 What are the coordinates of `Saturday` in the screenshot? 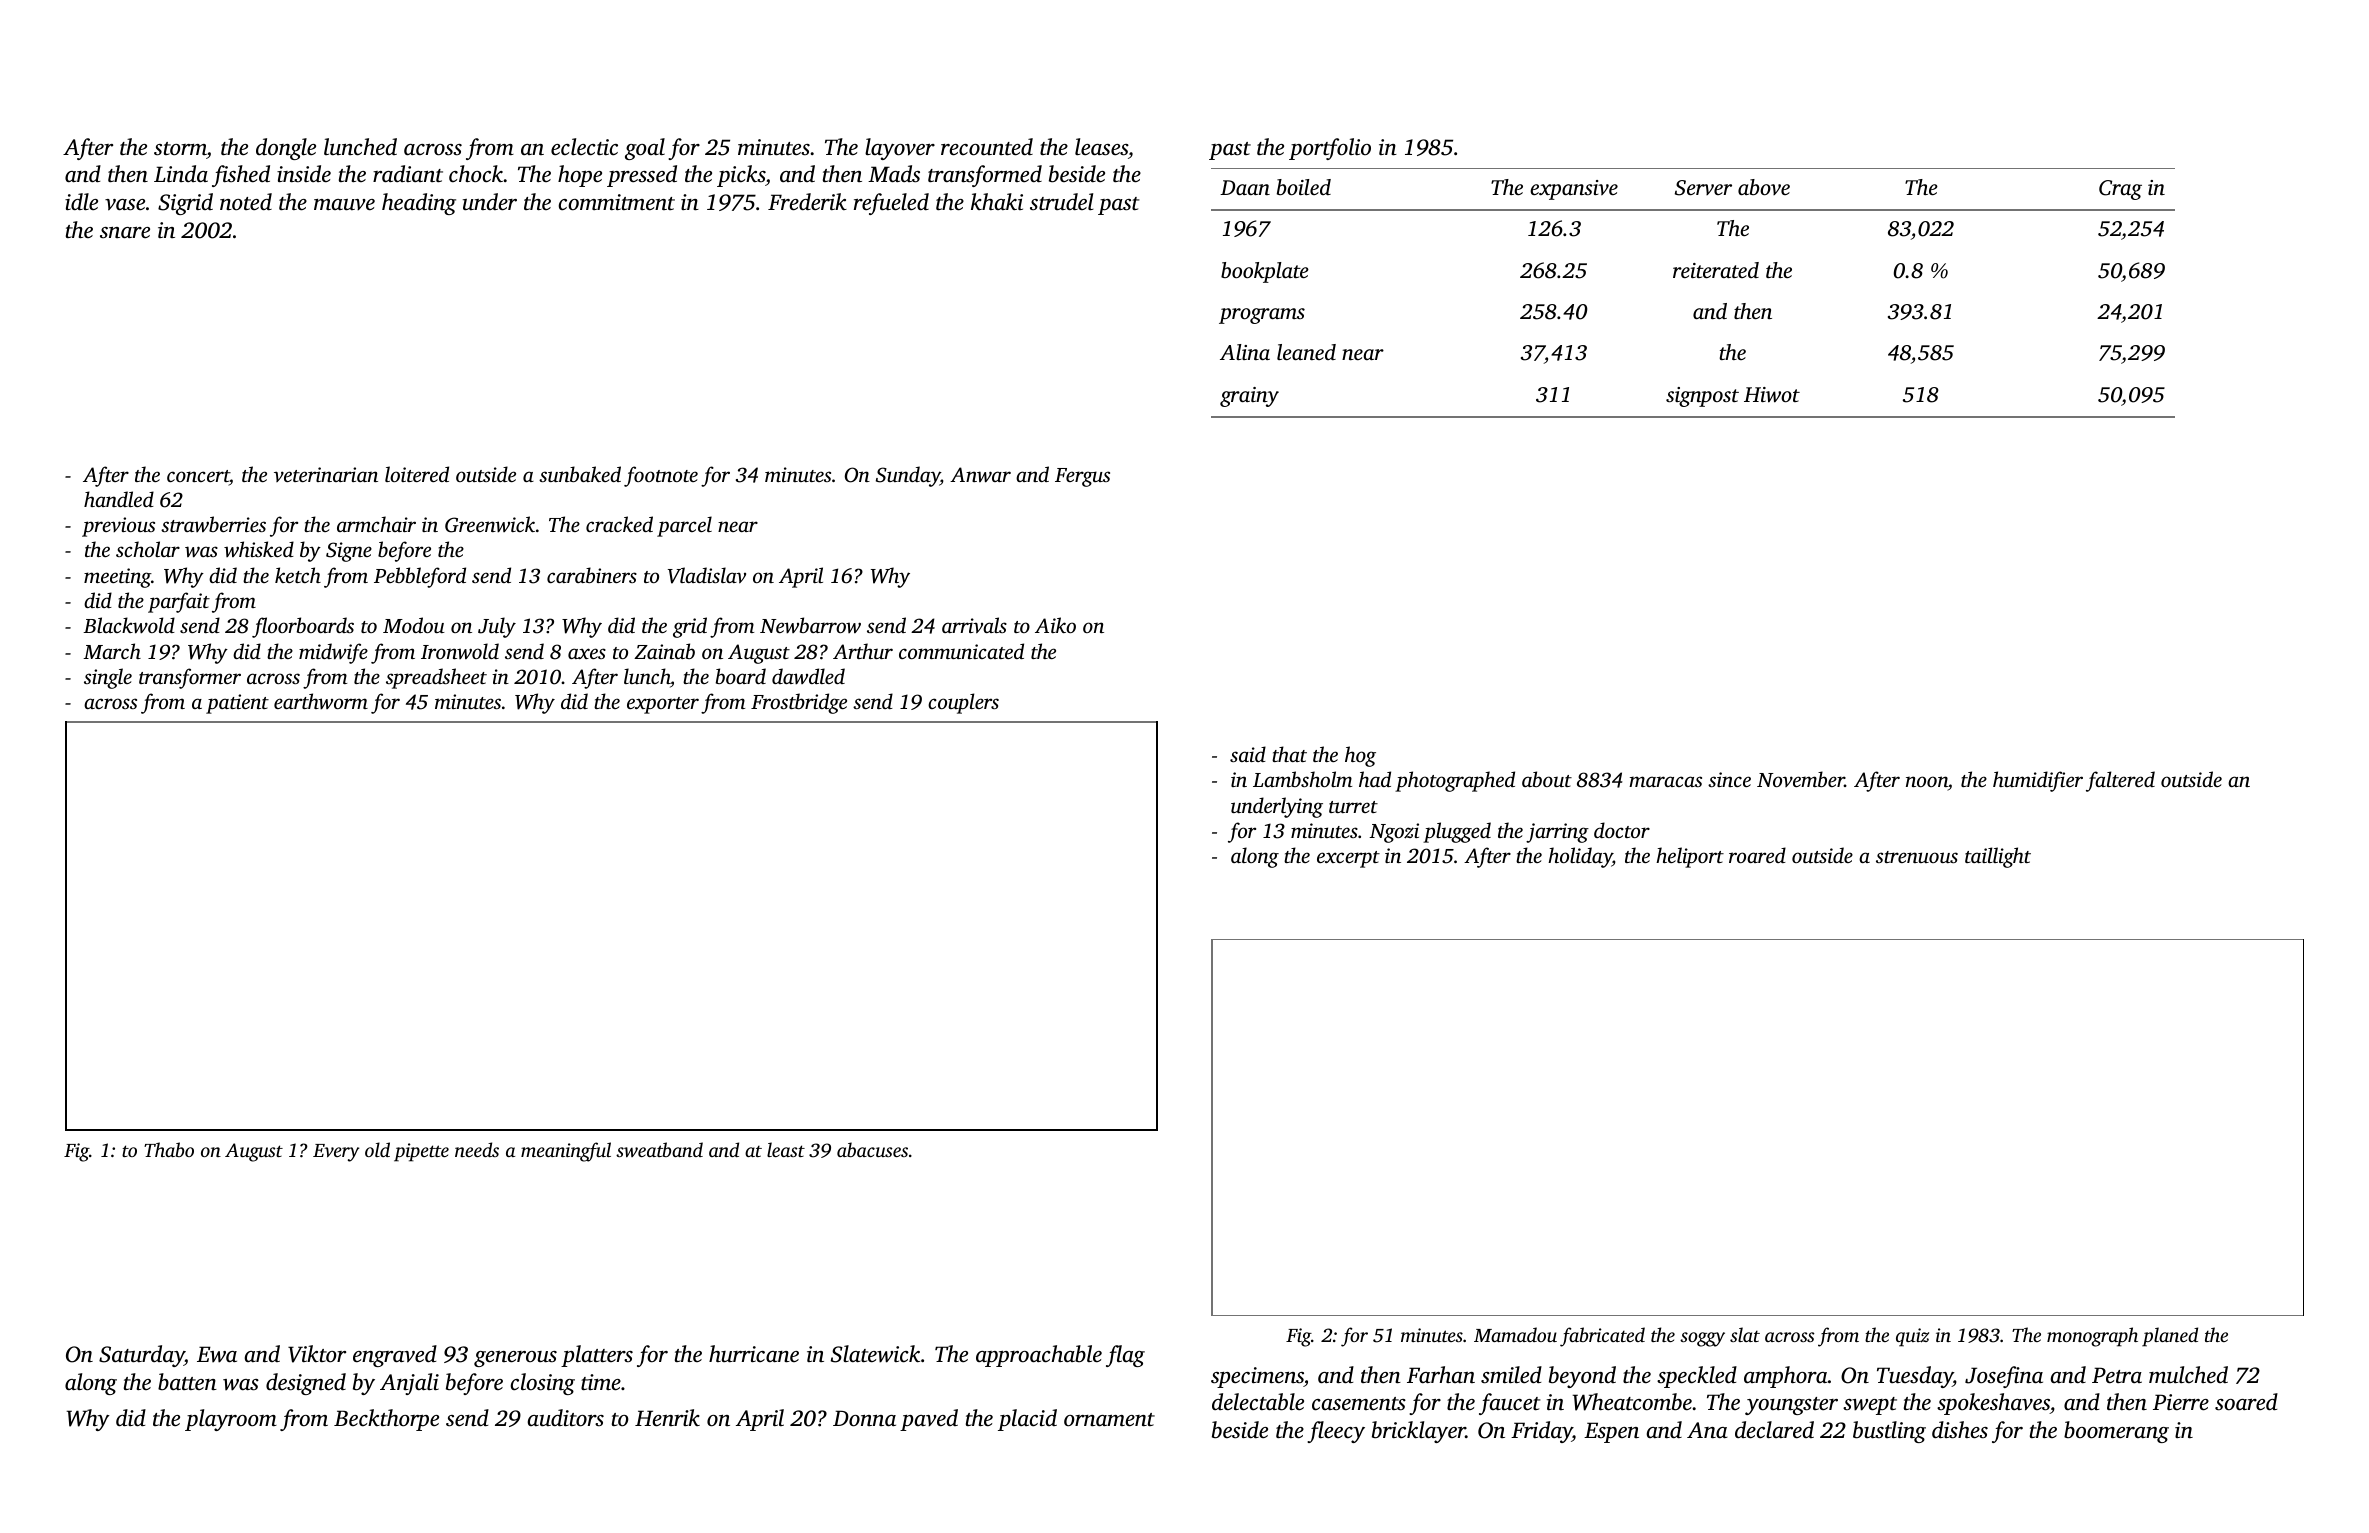 It's located at (142, 1356).
